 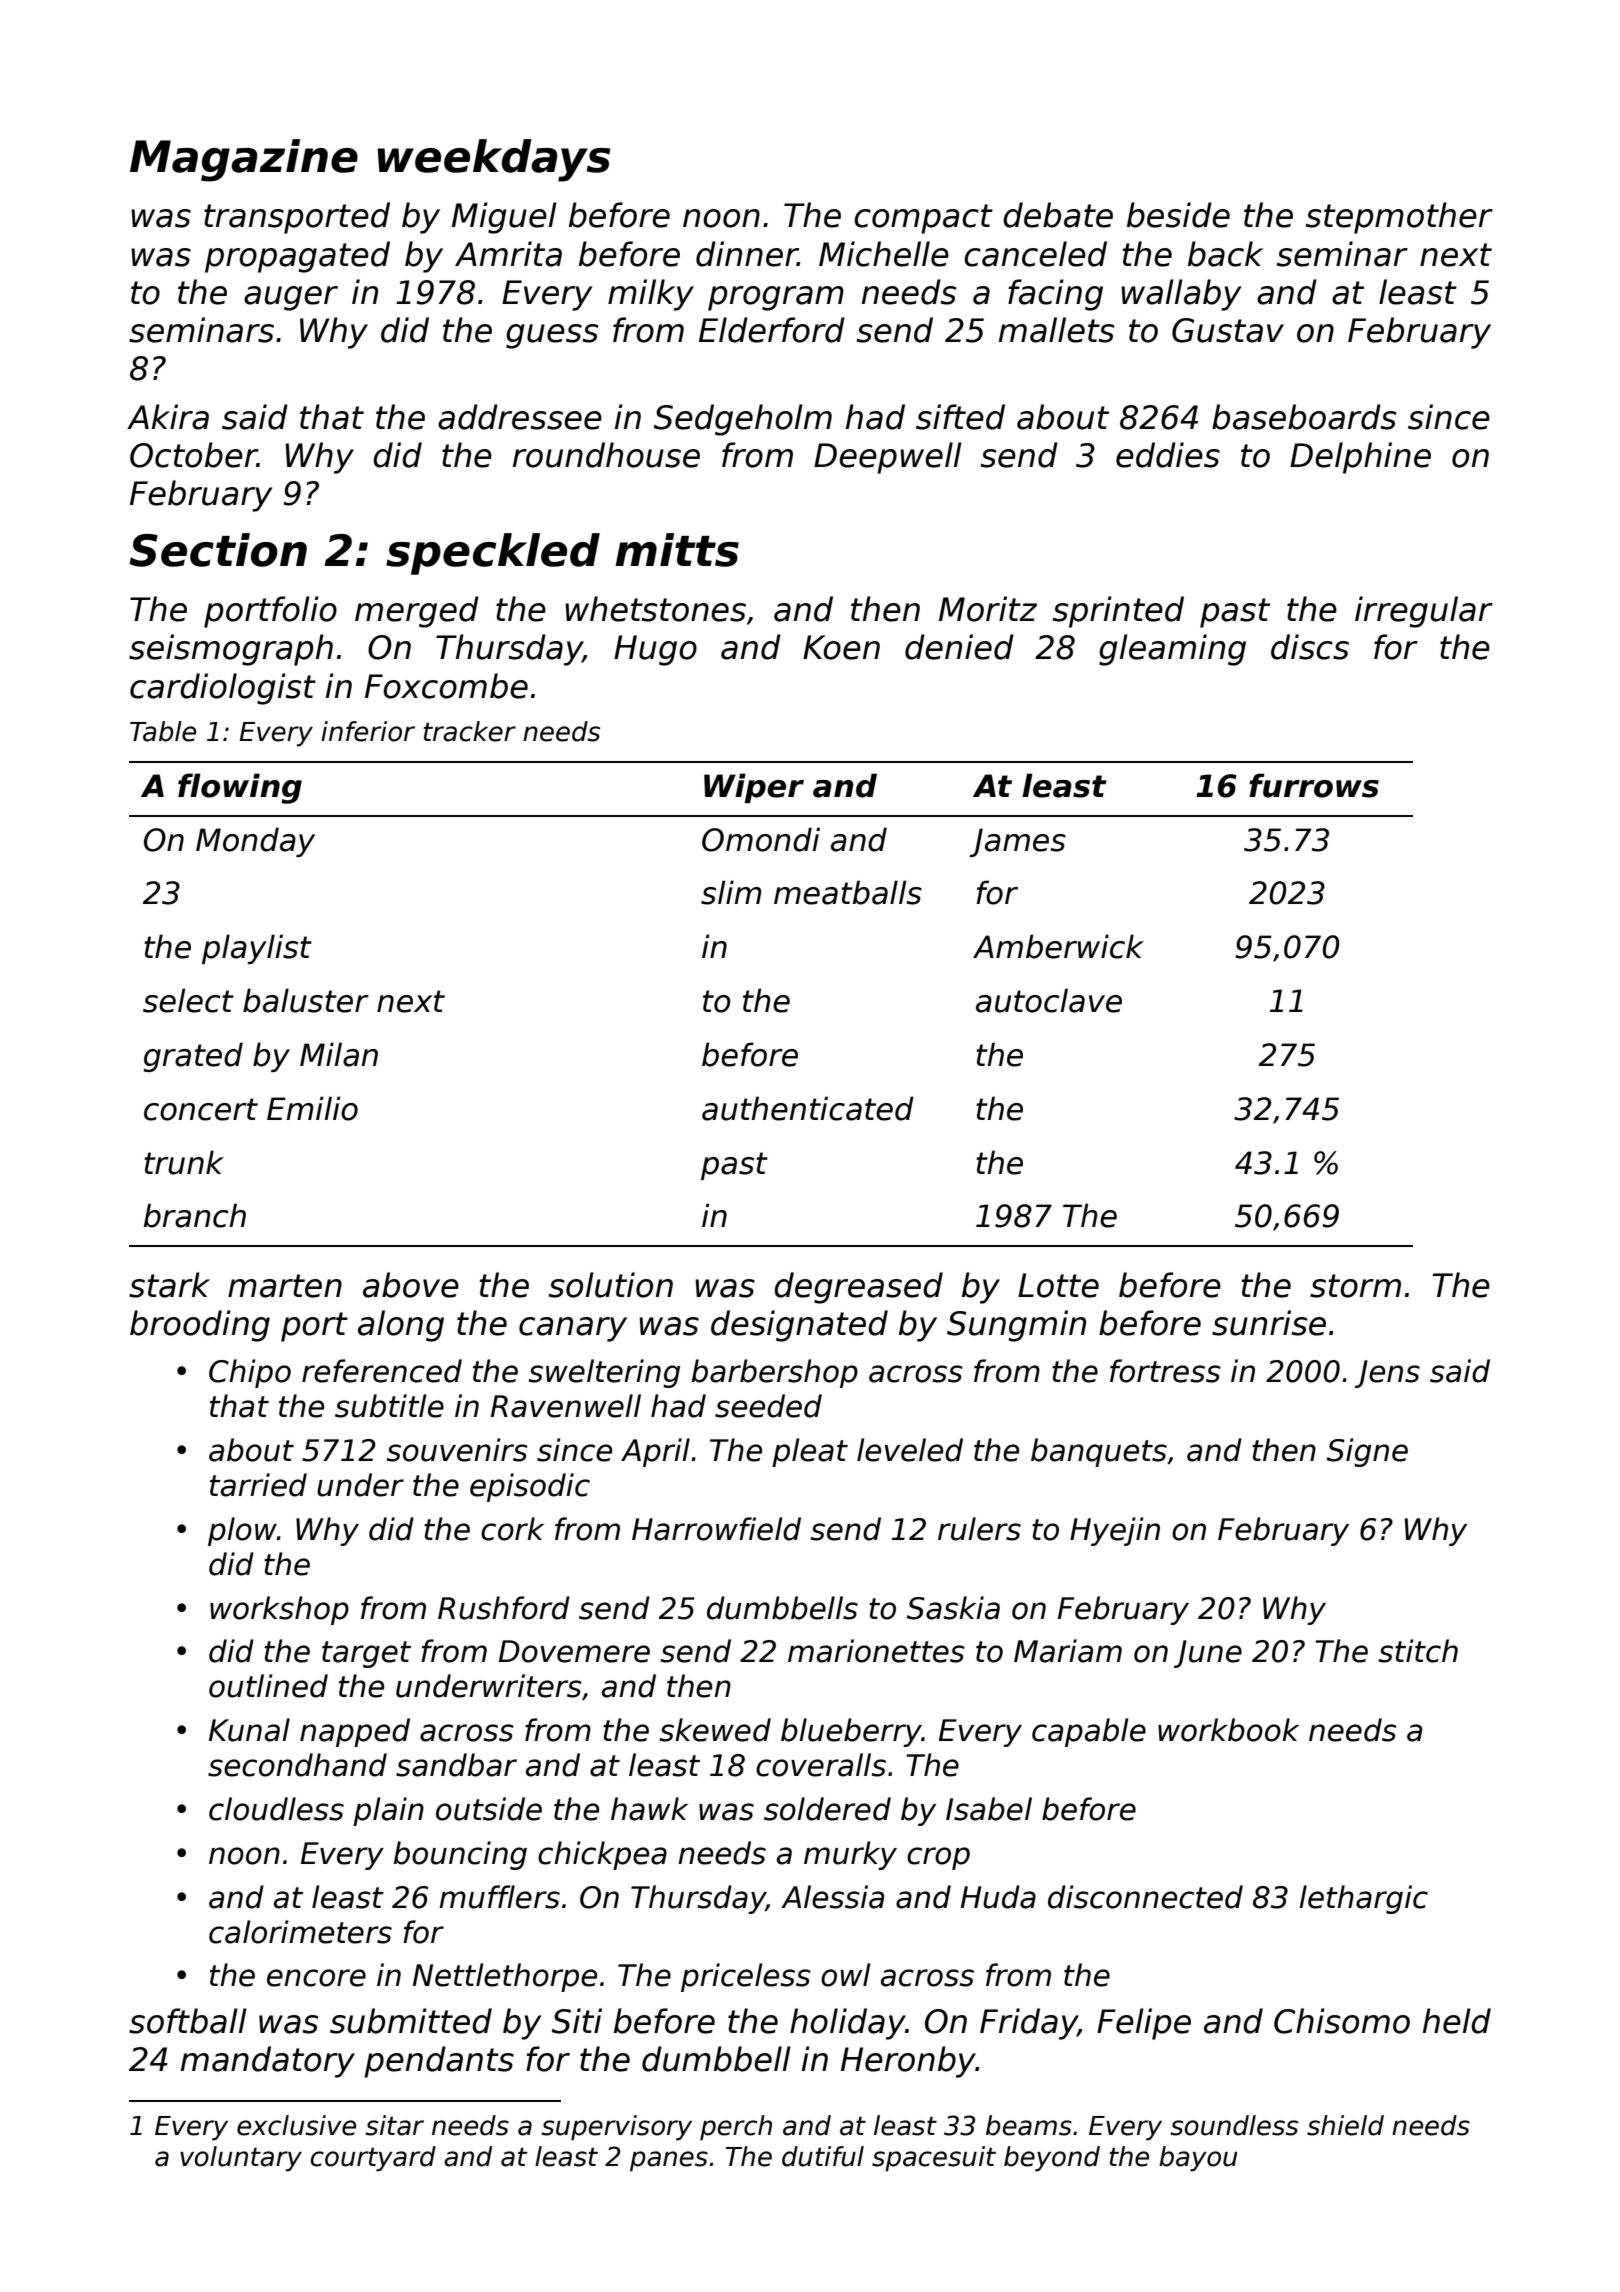 What do you see at coordinates (241, 2159) in the screenshot?
I see `voluntary` at bounding box center [241, 2159].
